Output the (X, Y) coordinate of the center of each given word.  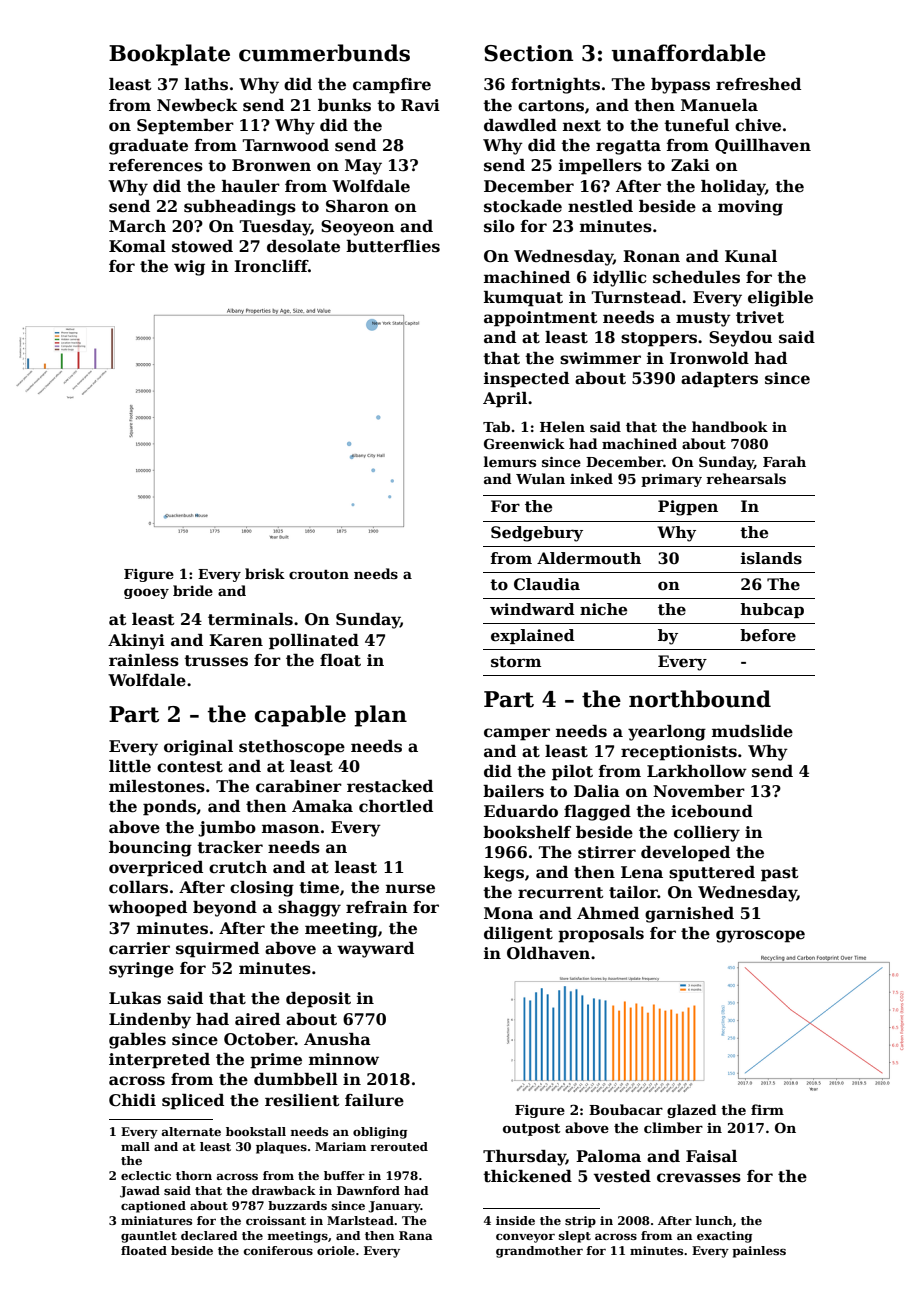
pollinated (314, 642)
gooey (146, 593)
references (156, 165)
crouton (319, 574)
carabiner (299, 786)
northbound (700, 699)
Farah (784, 461)
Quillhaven (763, 146)
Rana (416, 1235)
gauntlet (149, 1237)
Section (528, 53)
